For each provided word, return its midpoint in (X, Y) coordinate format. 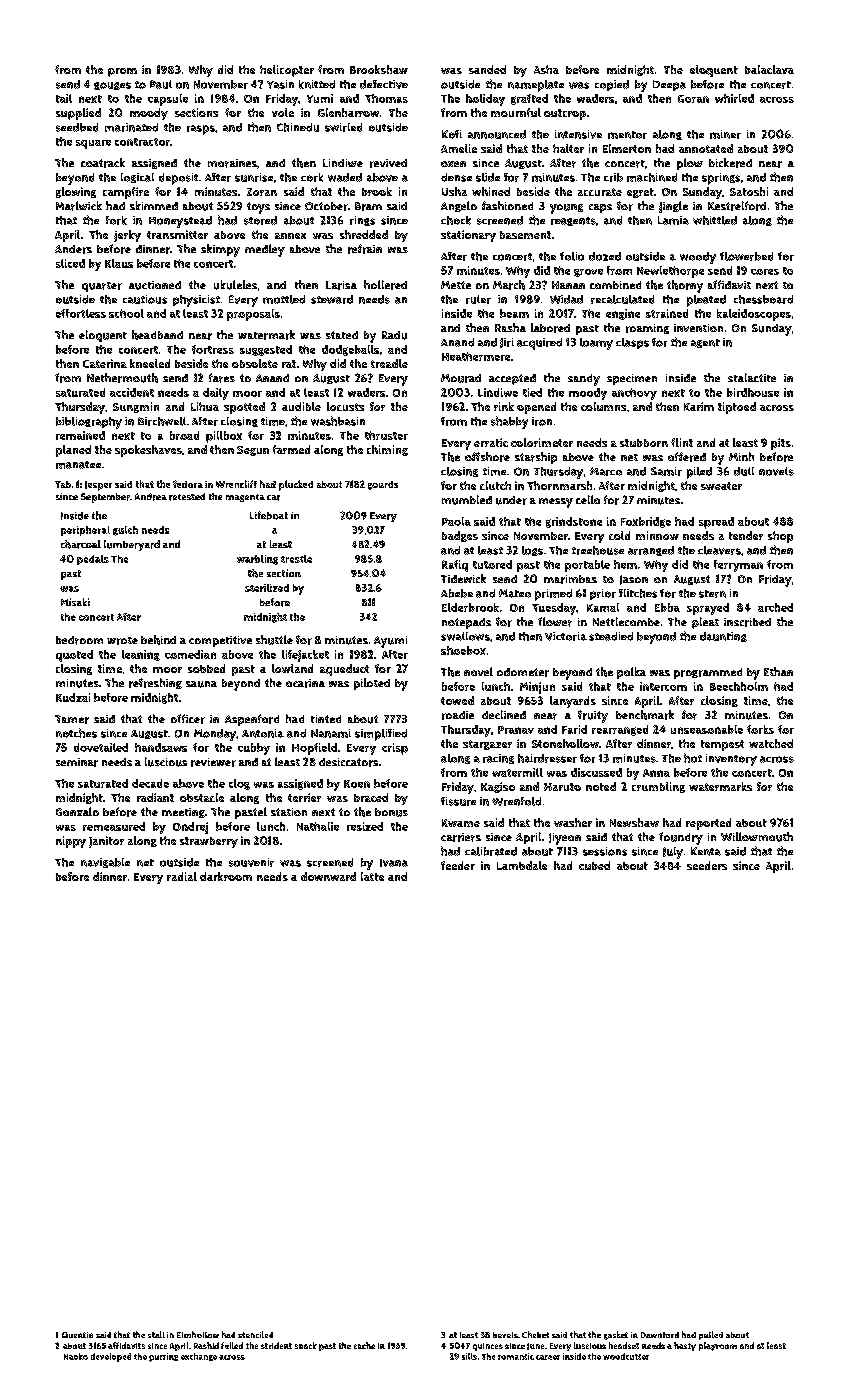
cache (364, 1345)
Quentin (77, 1335)
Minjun (537, 688)
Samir (666, 471)
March (509, 285)
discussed (596, 772)
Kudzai (73, 697)
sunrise (254, 177)
